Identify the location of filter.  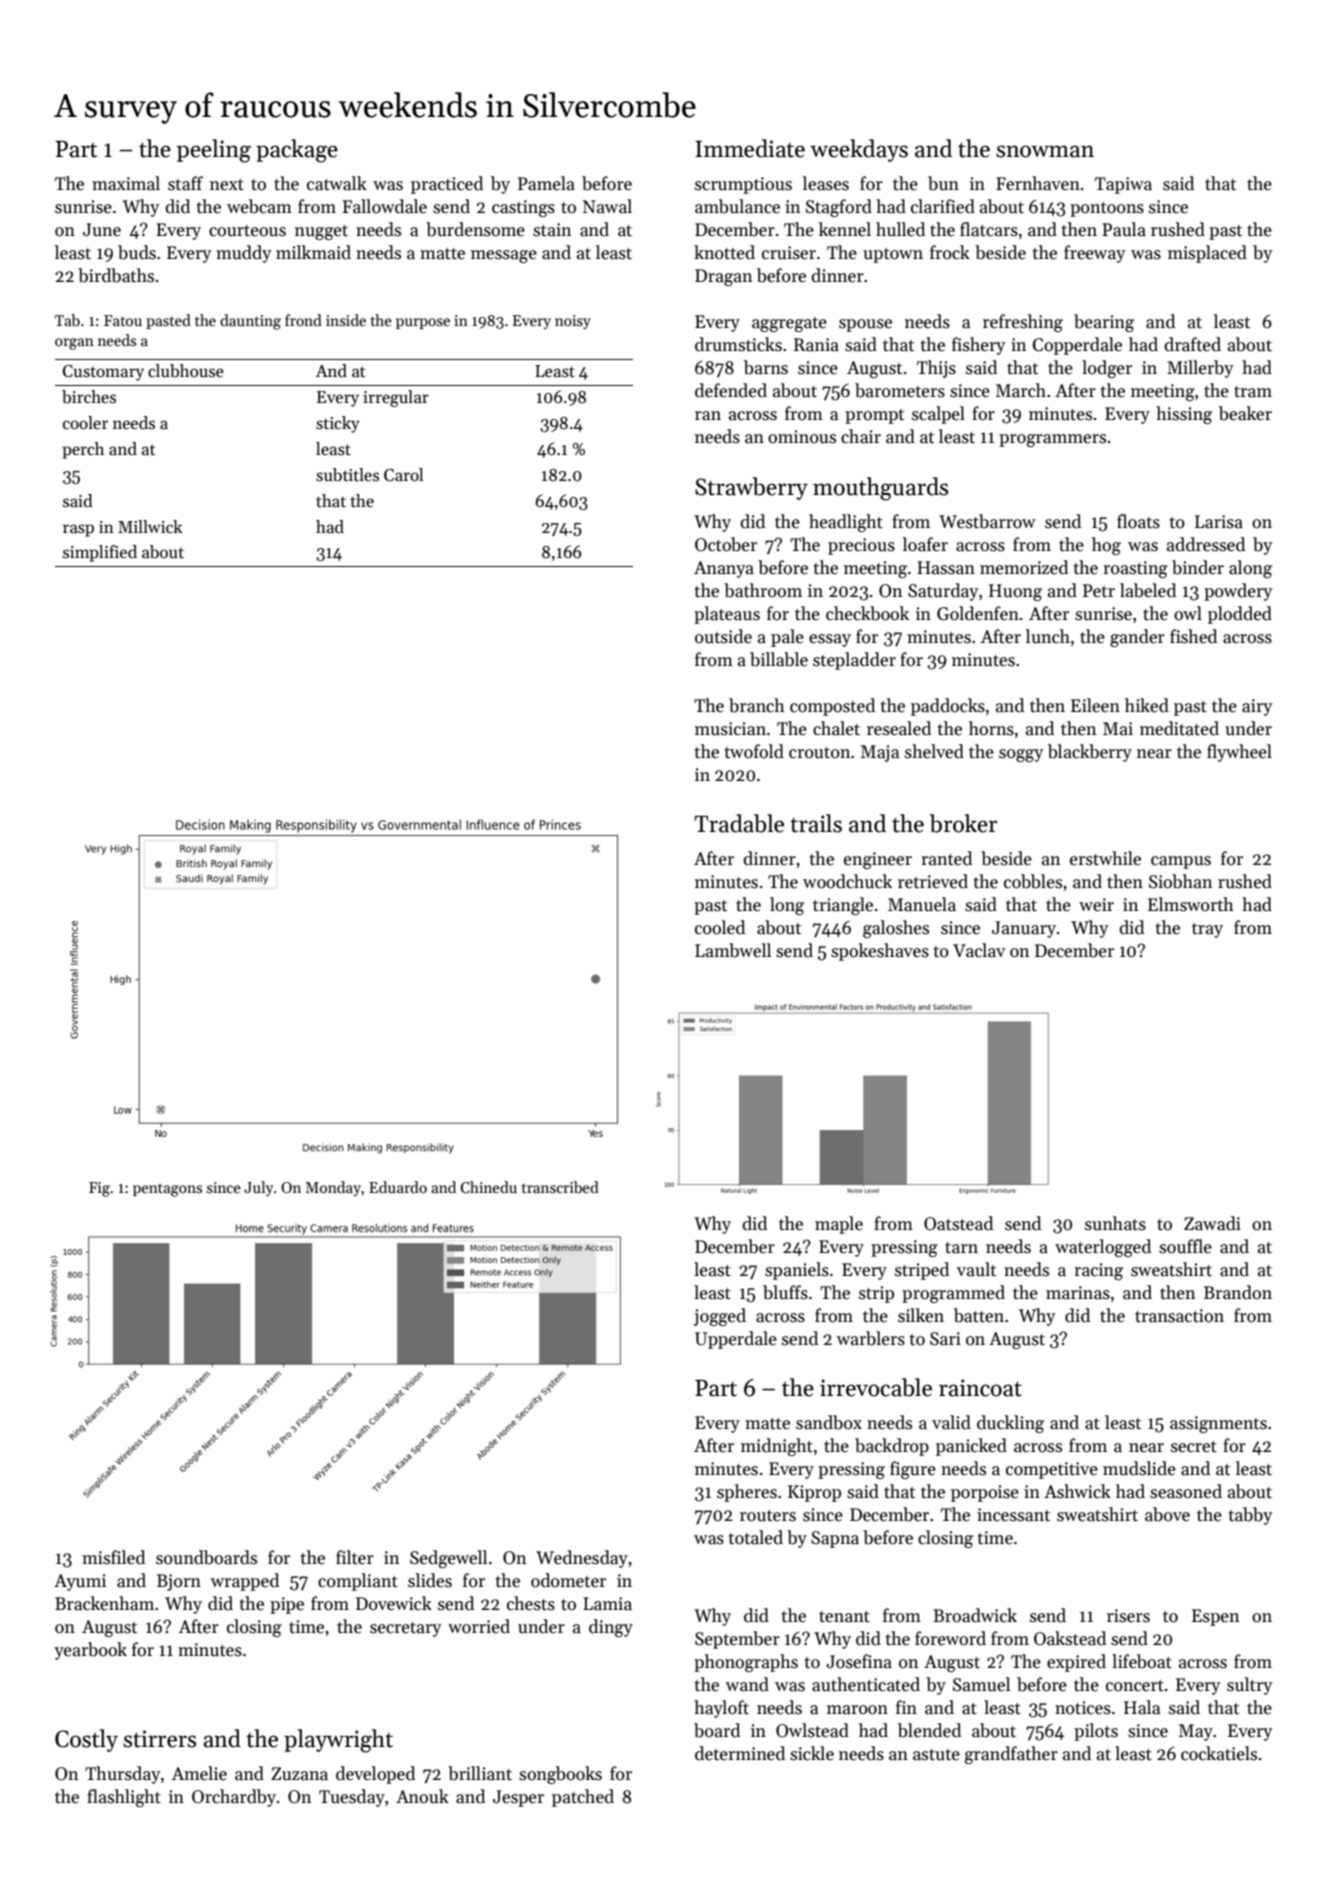
(355, 1557).
